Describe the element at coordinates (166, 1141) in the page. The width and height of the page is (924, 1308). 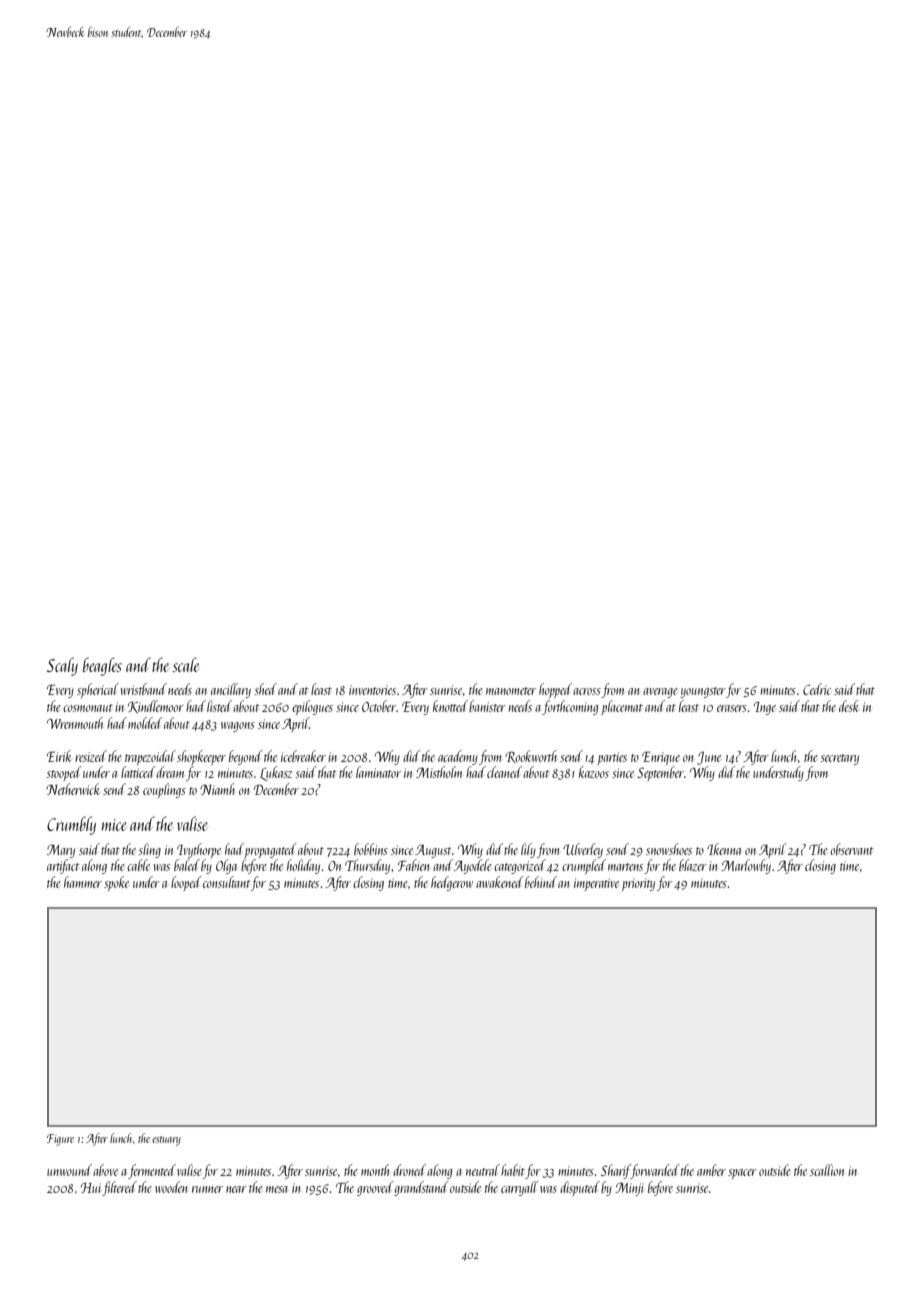
I see `estuary` at that location.
